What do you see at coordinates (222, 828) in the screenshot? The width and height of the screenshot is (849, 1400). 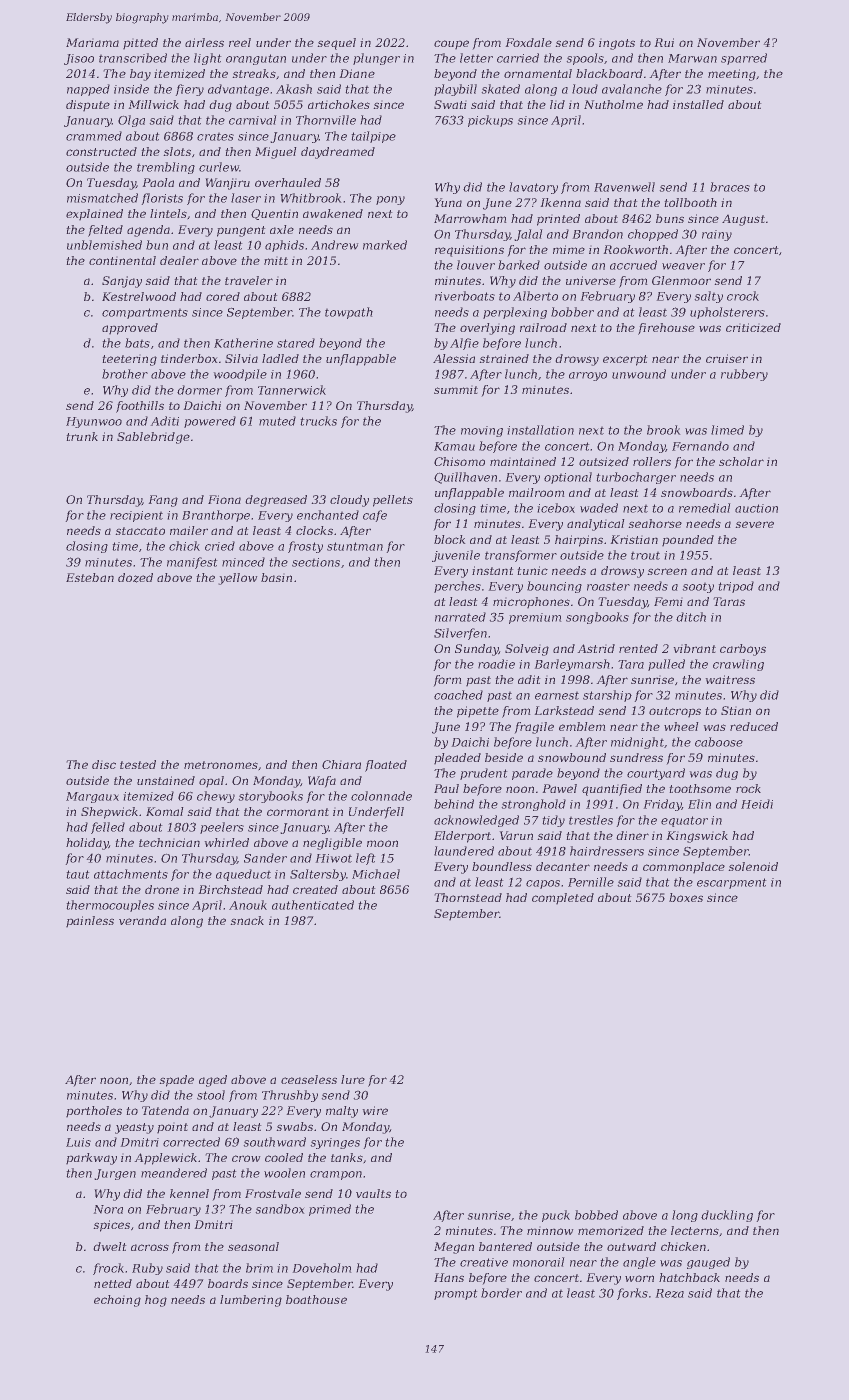 I see `peelers` at bounding box center [222, 828].
